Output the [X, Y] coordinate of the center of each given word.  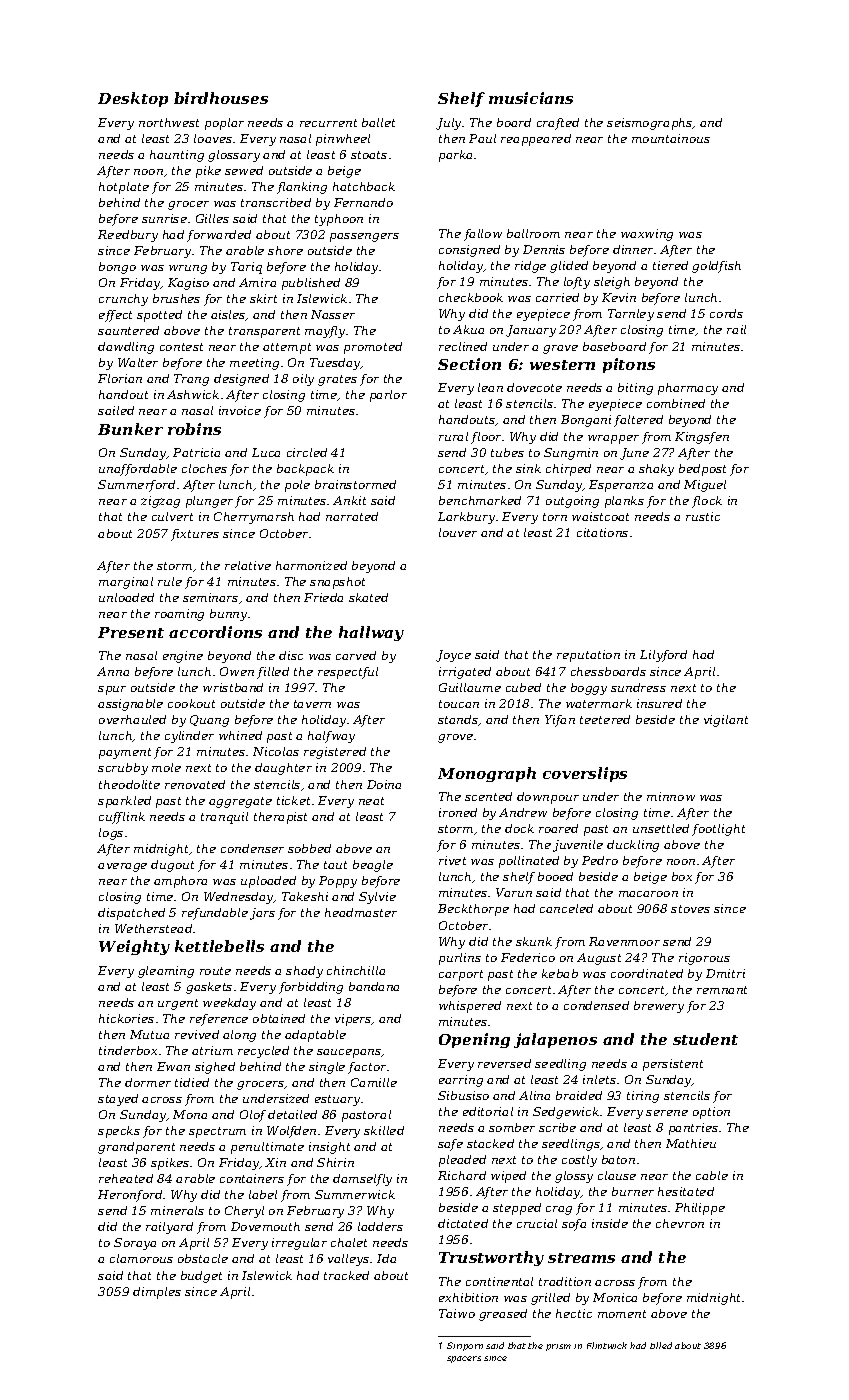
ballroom [533, 233]
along [239, 1036]
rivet [452, 860]
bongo [117, 268]
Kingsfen [702, 438]
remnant [722, 990]
